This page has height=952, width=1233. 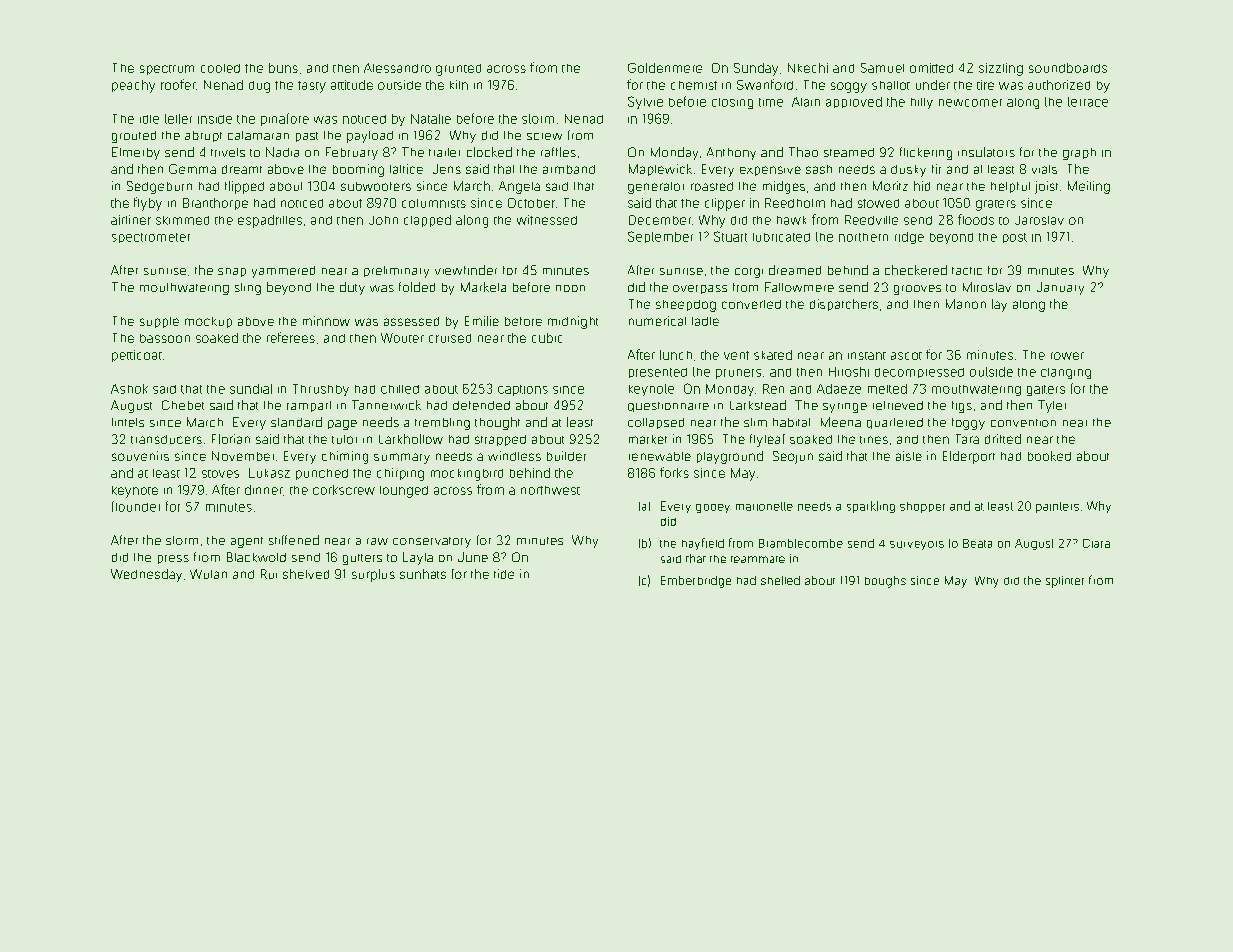 I want to click on Sunday, so click(x=756, y=69).
